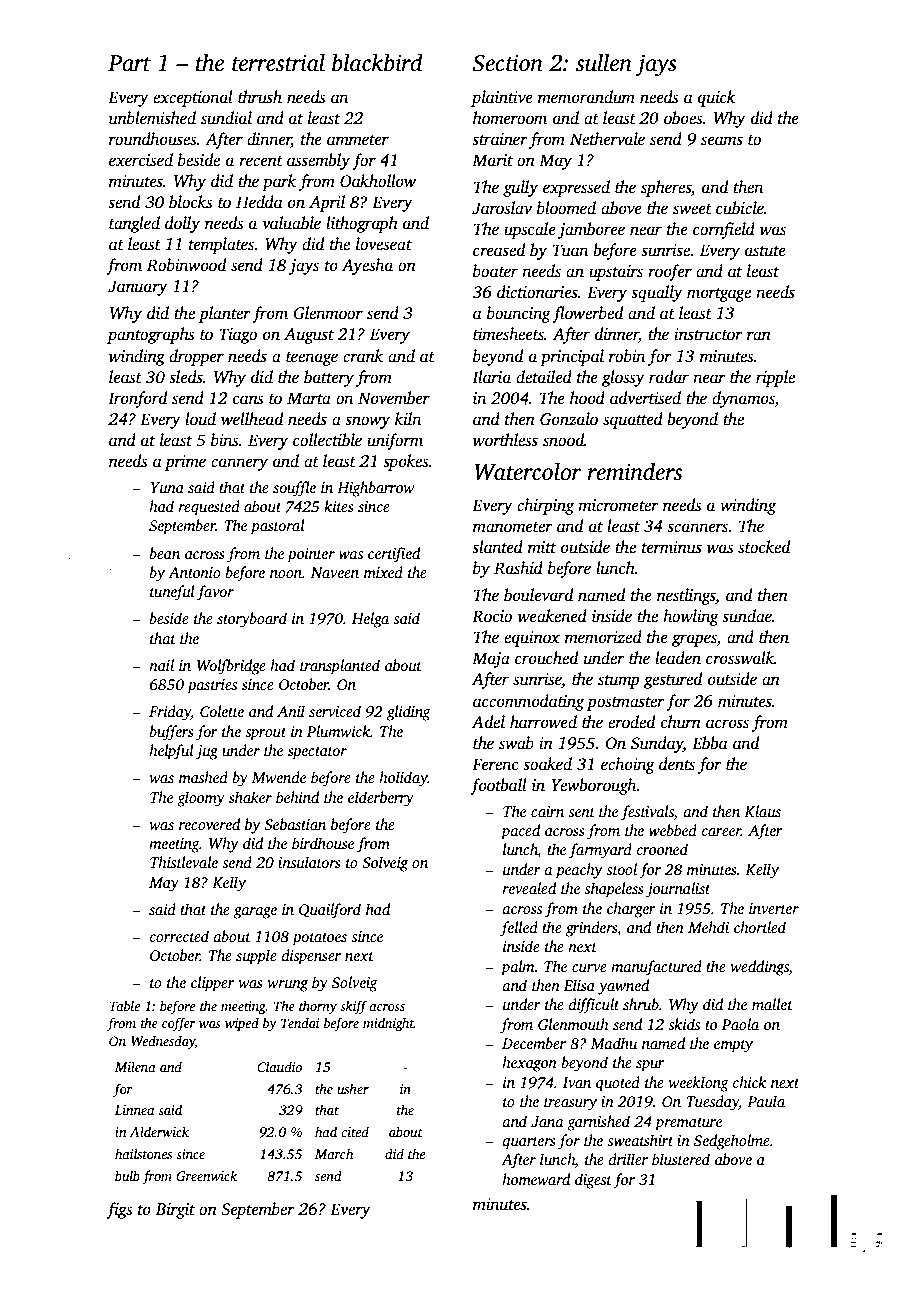  I want to click on blackbird, so click(377, 62).
